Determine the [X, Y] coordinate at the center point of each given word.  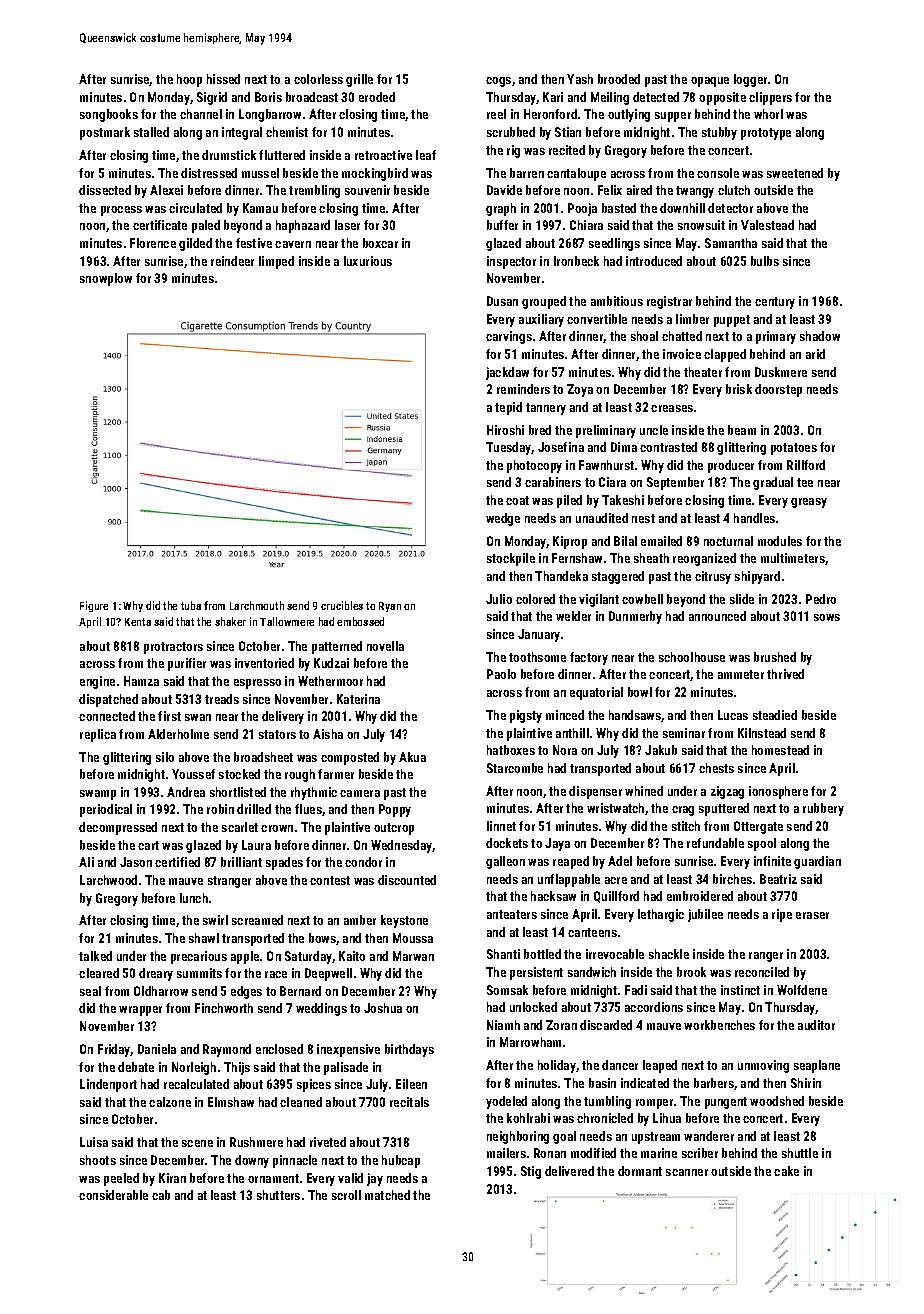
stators [277, 734]
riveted [328, 1142]
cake [786, 1171]
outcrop [394, 829]
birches [732, 879]
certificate [160, 225]
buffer [502, 225]
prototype [766, 134]
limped [276, 262]
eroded [377, 97]
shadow [820, 336]
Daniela [157, 1049]
